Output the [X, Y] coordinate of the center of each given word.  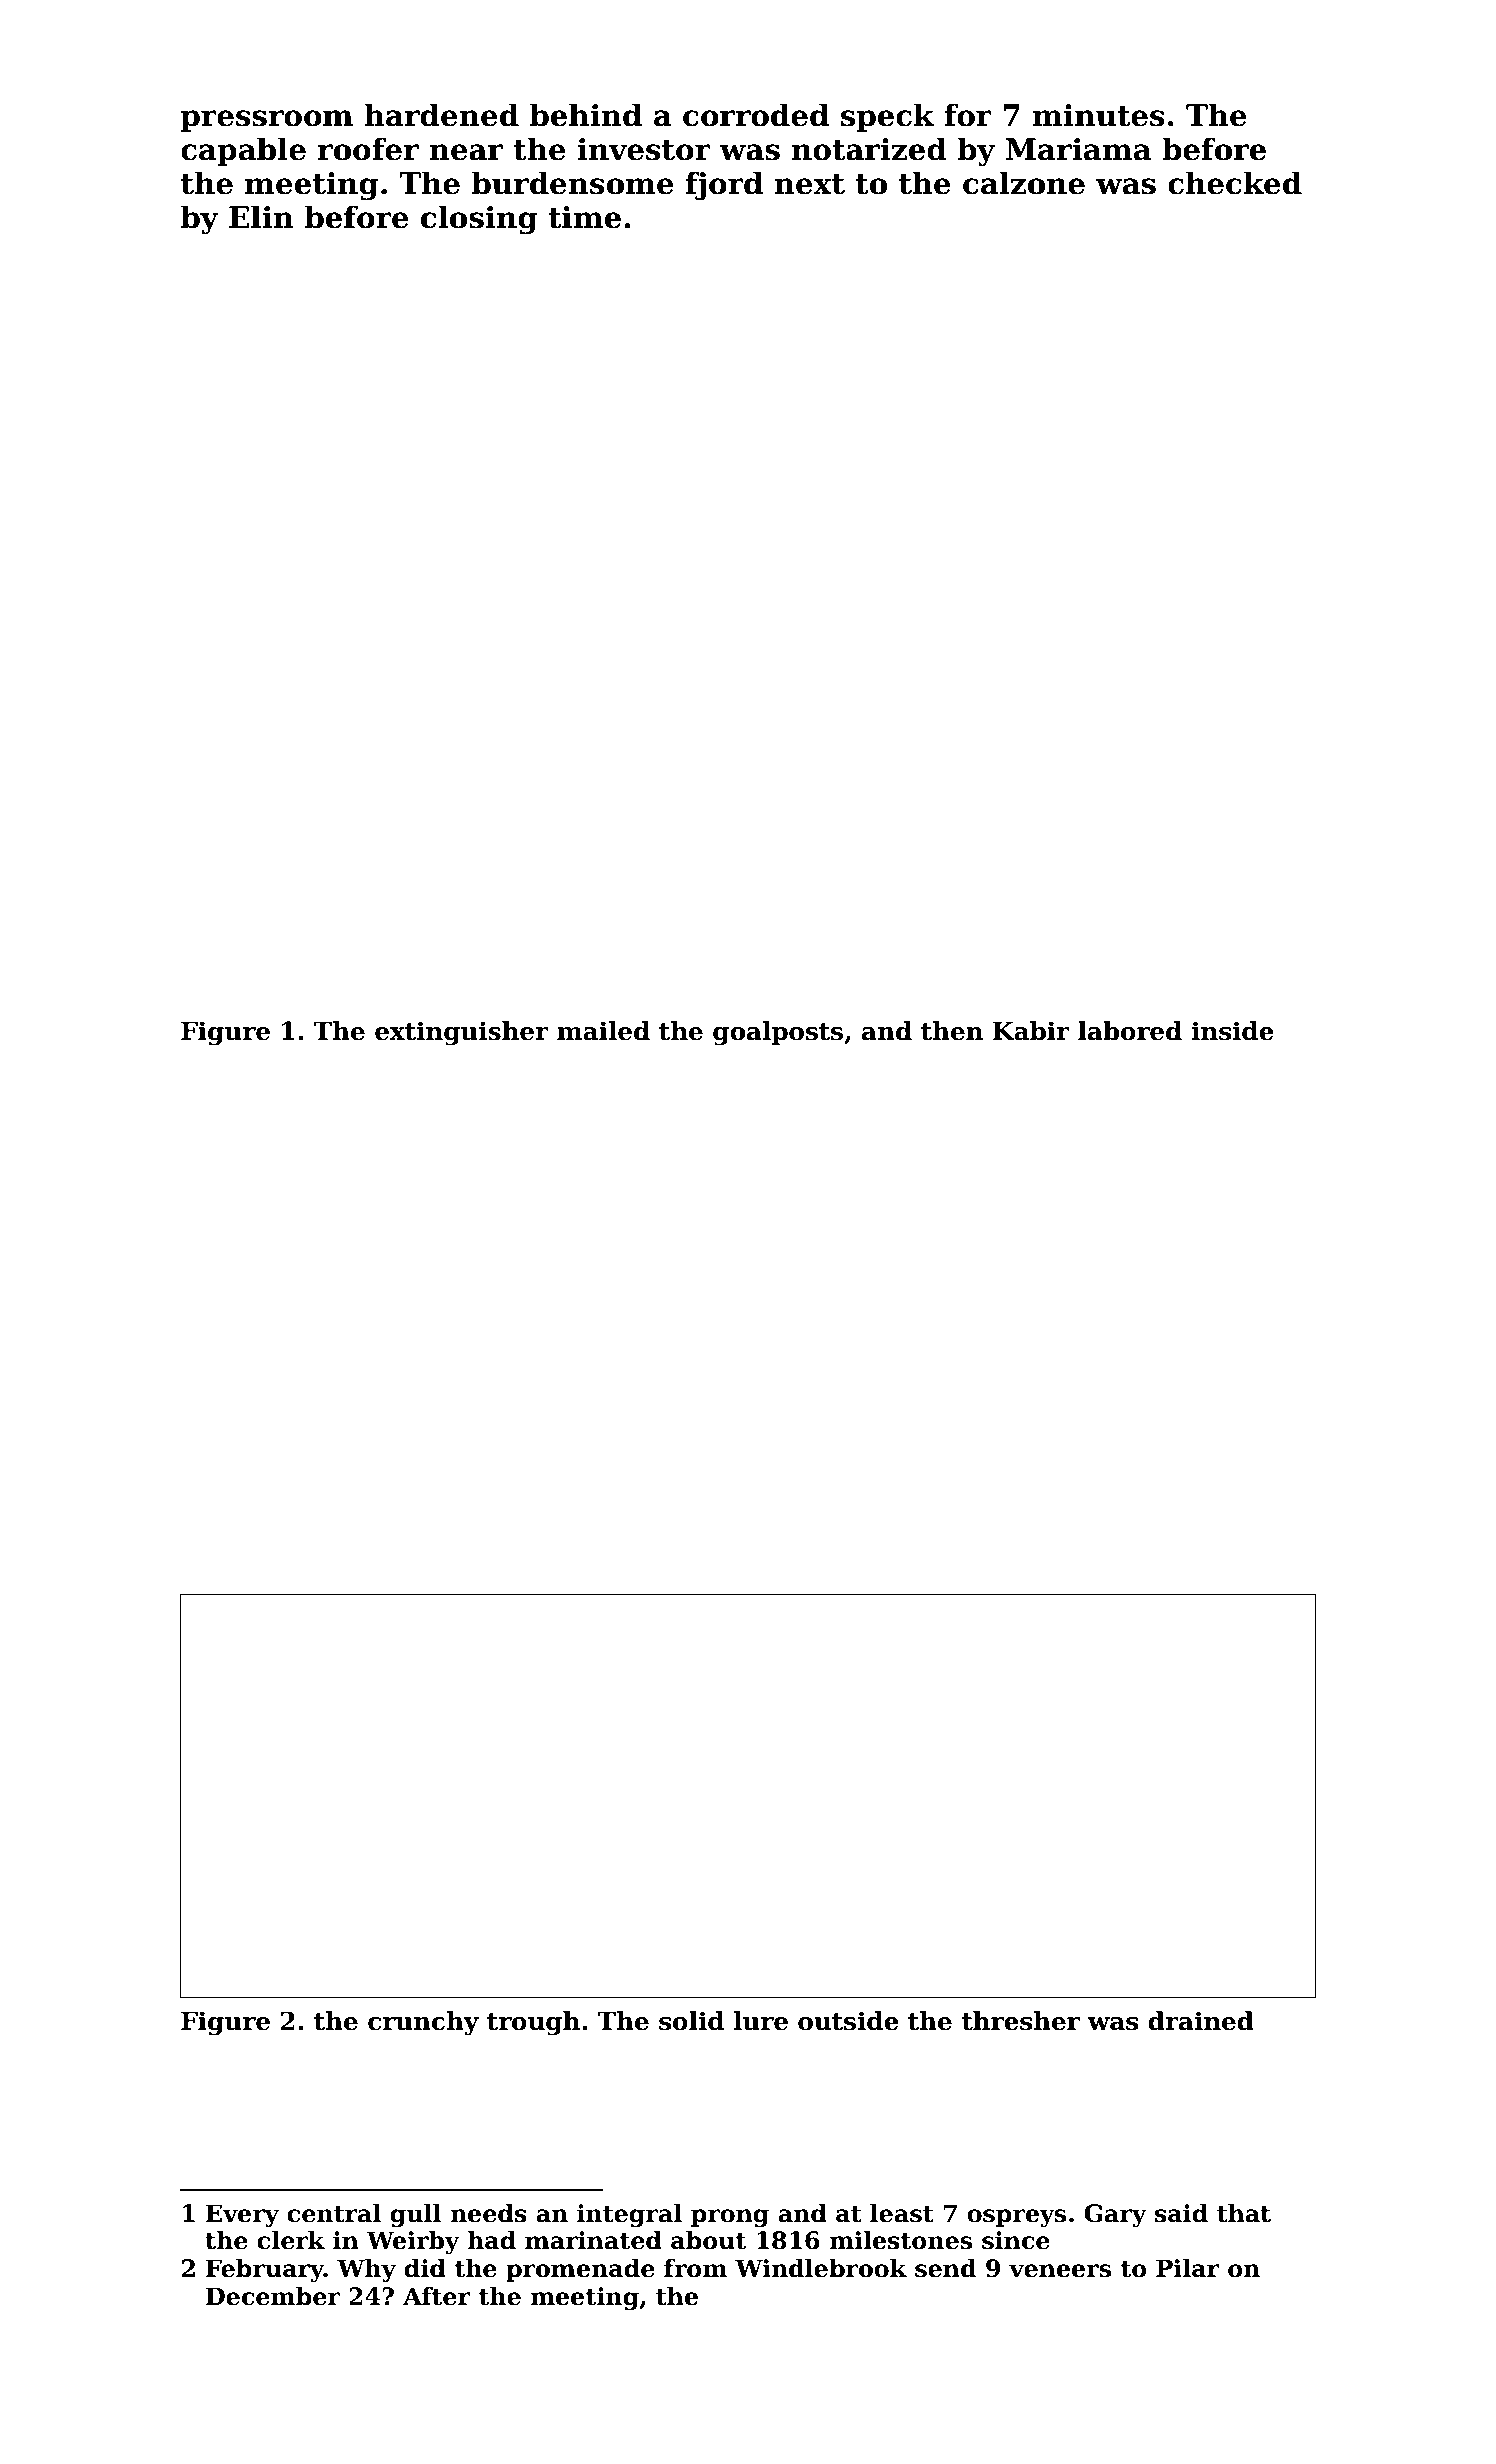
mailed [603, 1031]
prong [730, 2218]
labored [1130, 1031]
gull [415, 2215]
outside [848, 2021]
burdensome [573, 183]
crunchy [423, 2023]
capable [243, 151]
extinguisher [462, 1033]
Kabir [1031, 1031]
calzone [1024, 183]
